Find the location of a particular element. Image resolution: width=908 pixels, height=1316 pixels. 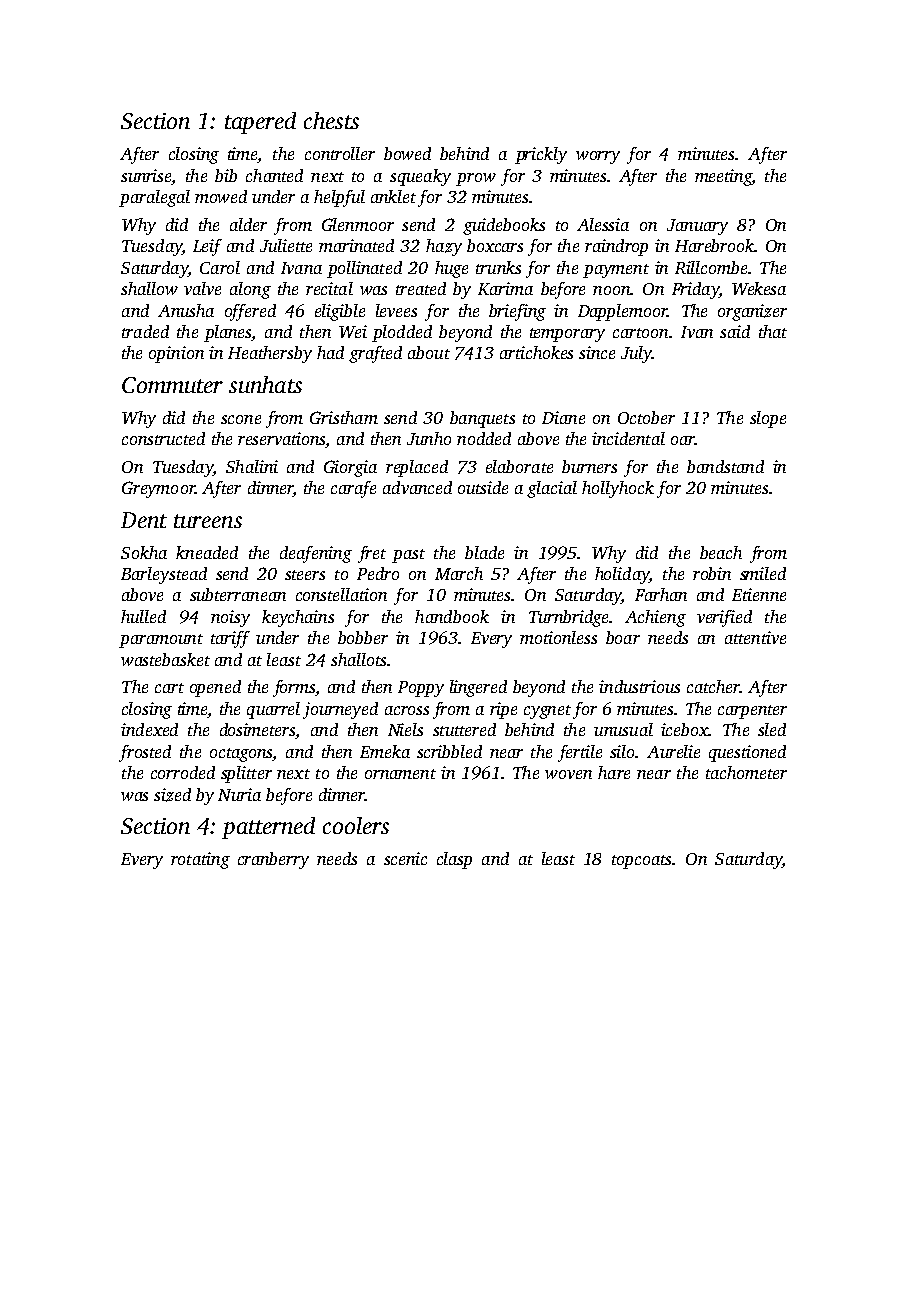

tapered is located at coordinates (260, 123).
